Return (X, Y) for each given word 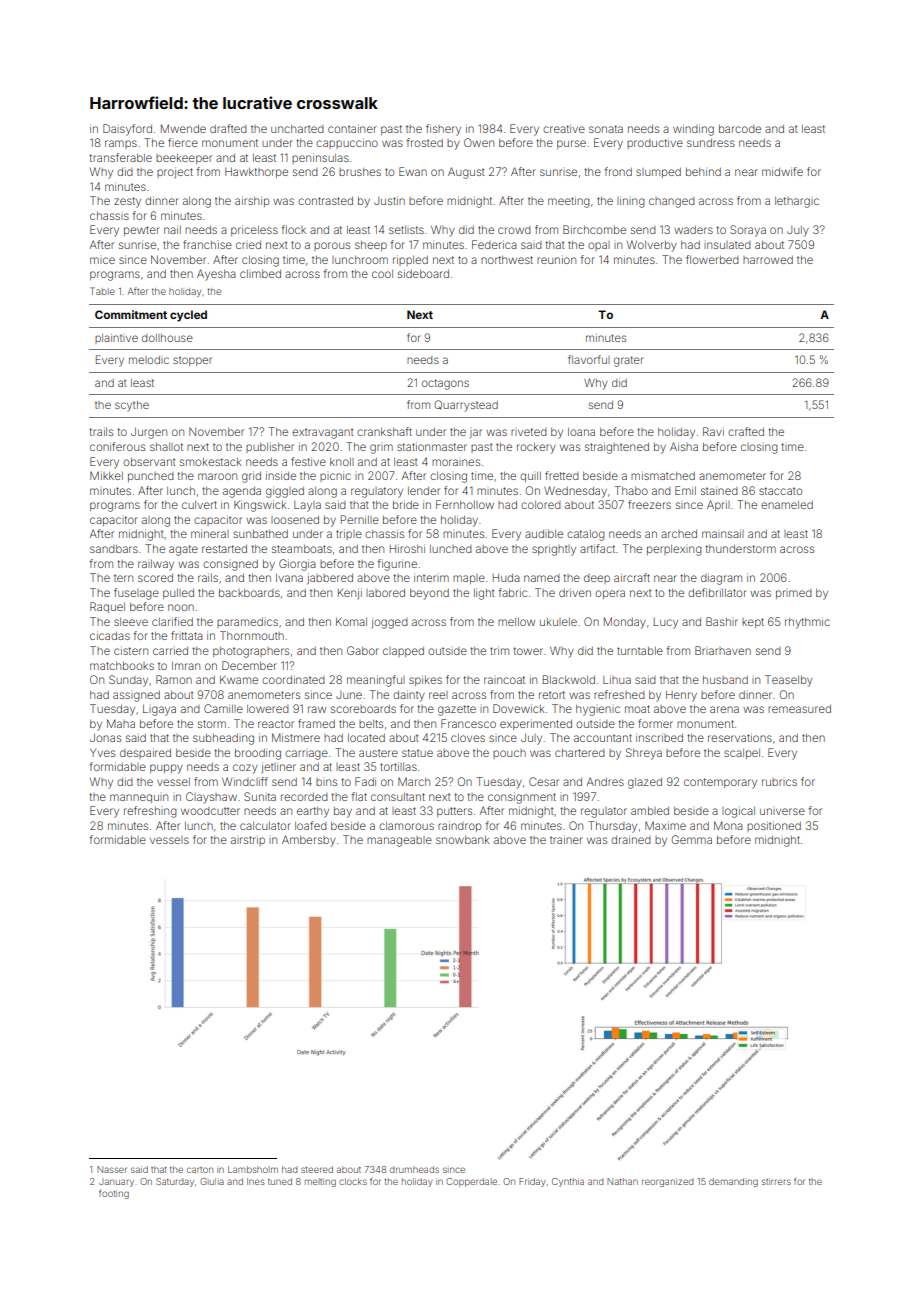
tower (528, 651)
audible (544, 534)
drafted (228, 128)
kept (753, 623)
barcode (740, 129)
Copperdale (471, 1182)
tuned (280, 1181)
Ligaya (159, 710)
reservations (740, 737)
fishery (443, 130)
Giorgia (297, 565)
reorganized (668, 1182)
